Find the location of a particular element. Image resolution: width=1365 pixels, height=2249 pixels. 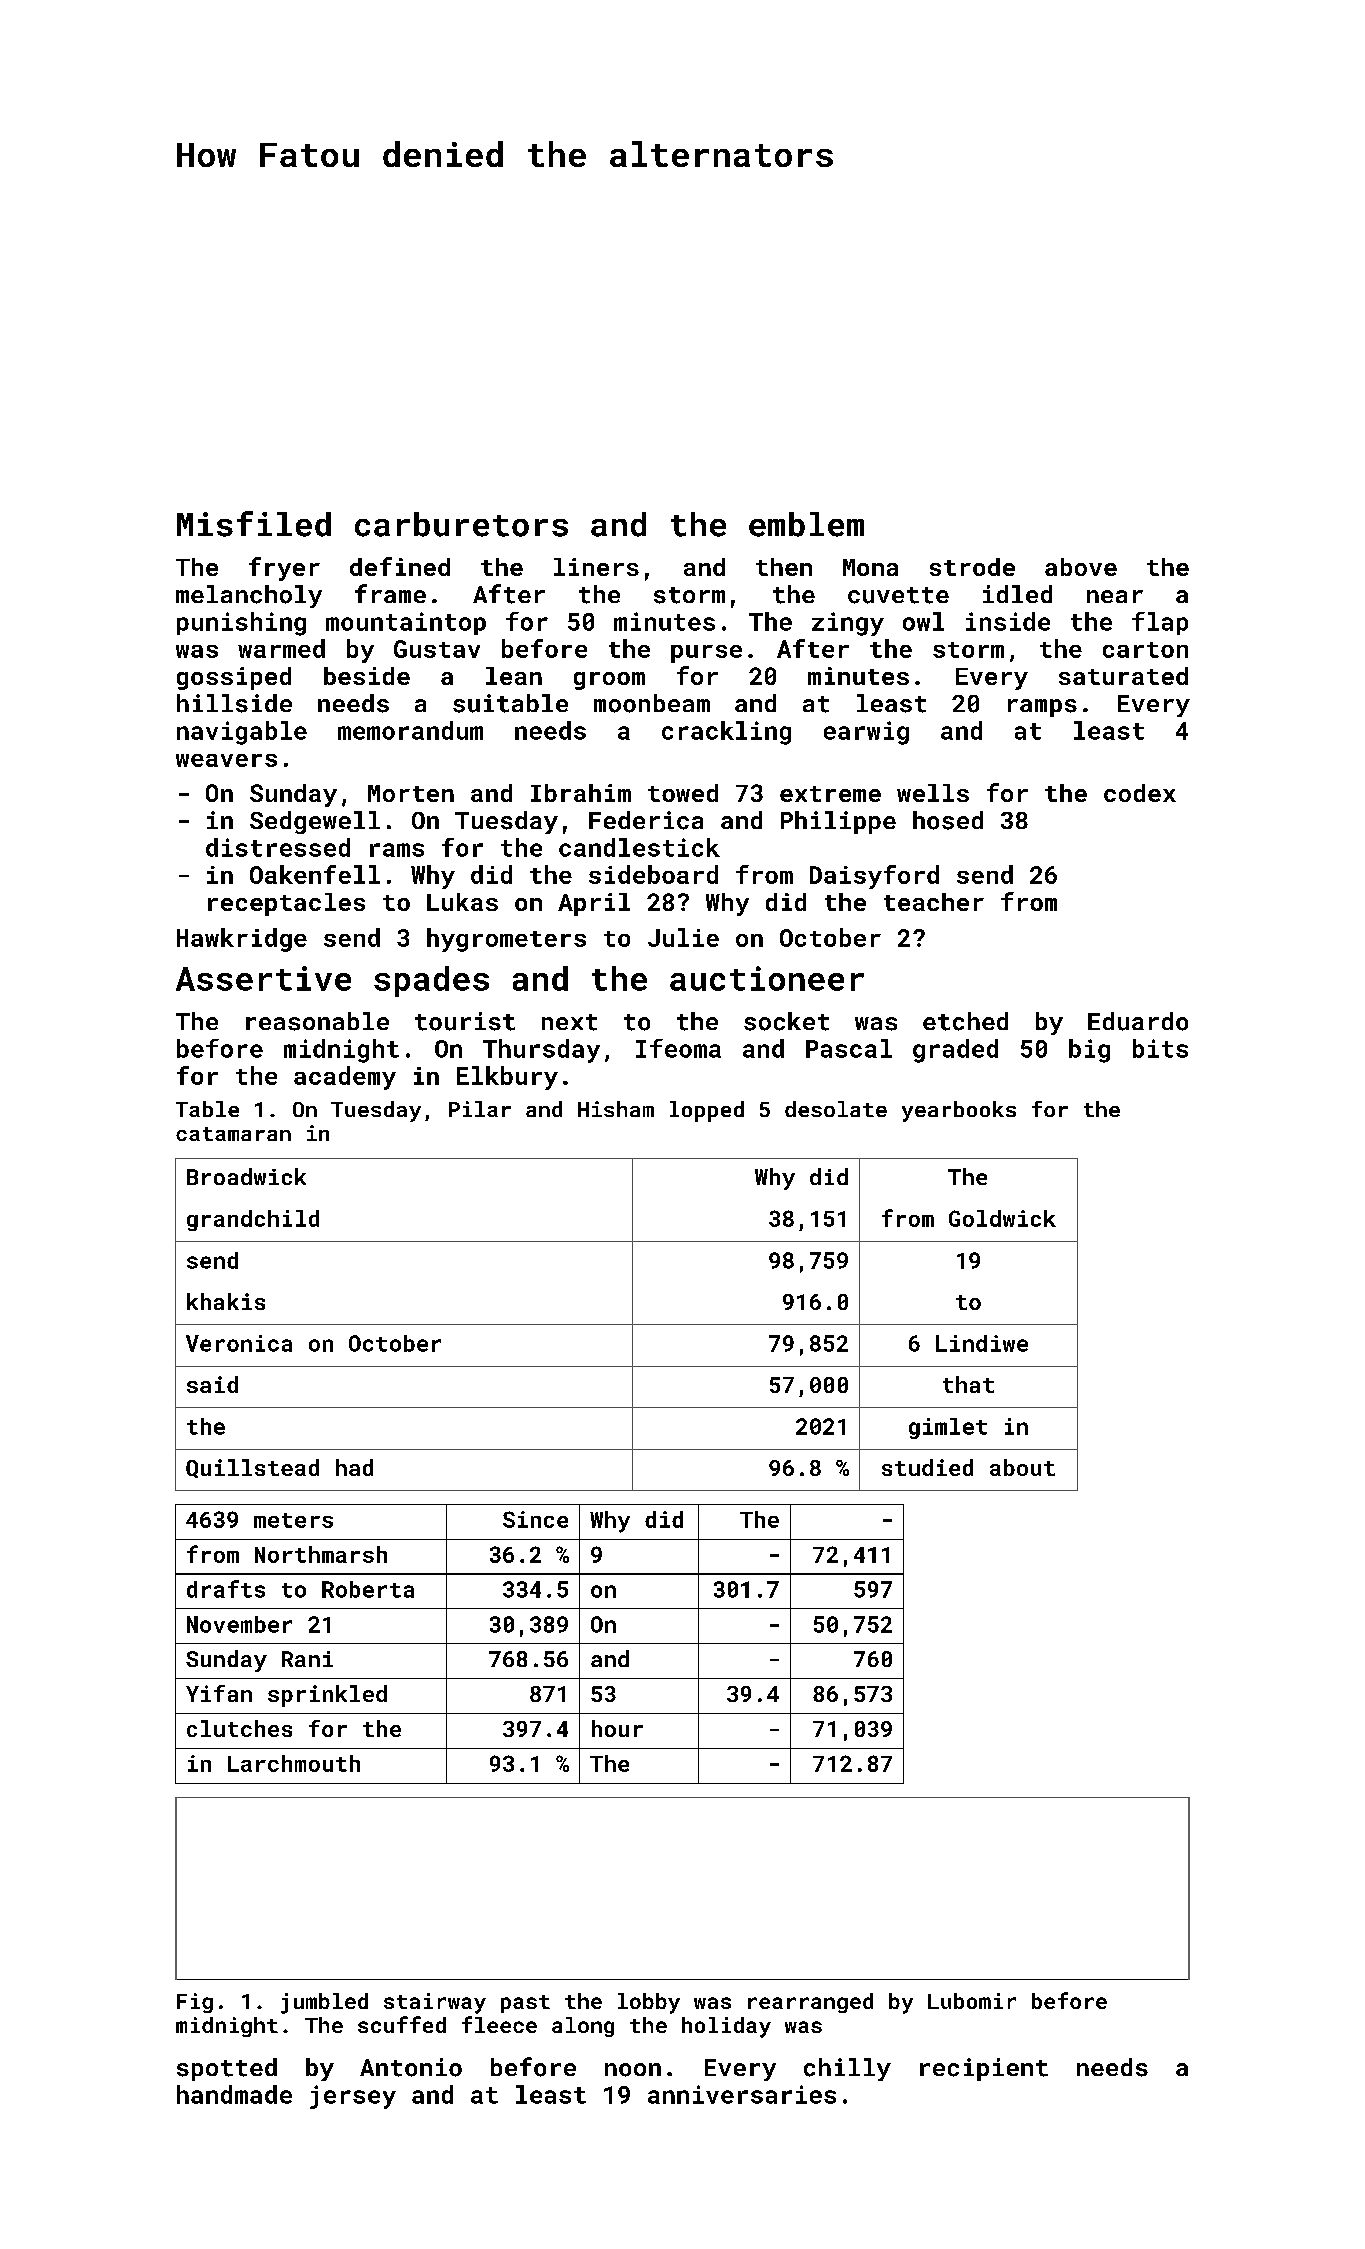

had is located at coordinates (354, 1467).
